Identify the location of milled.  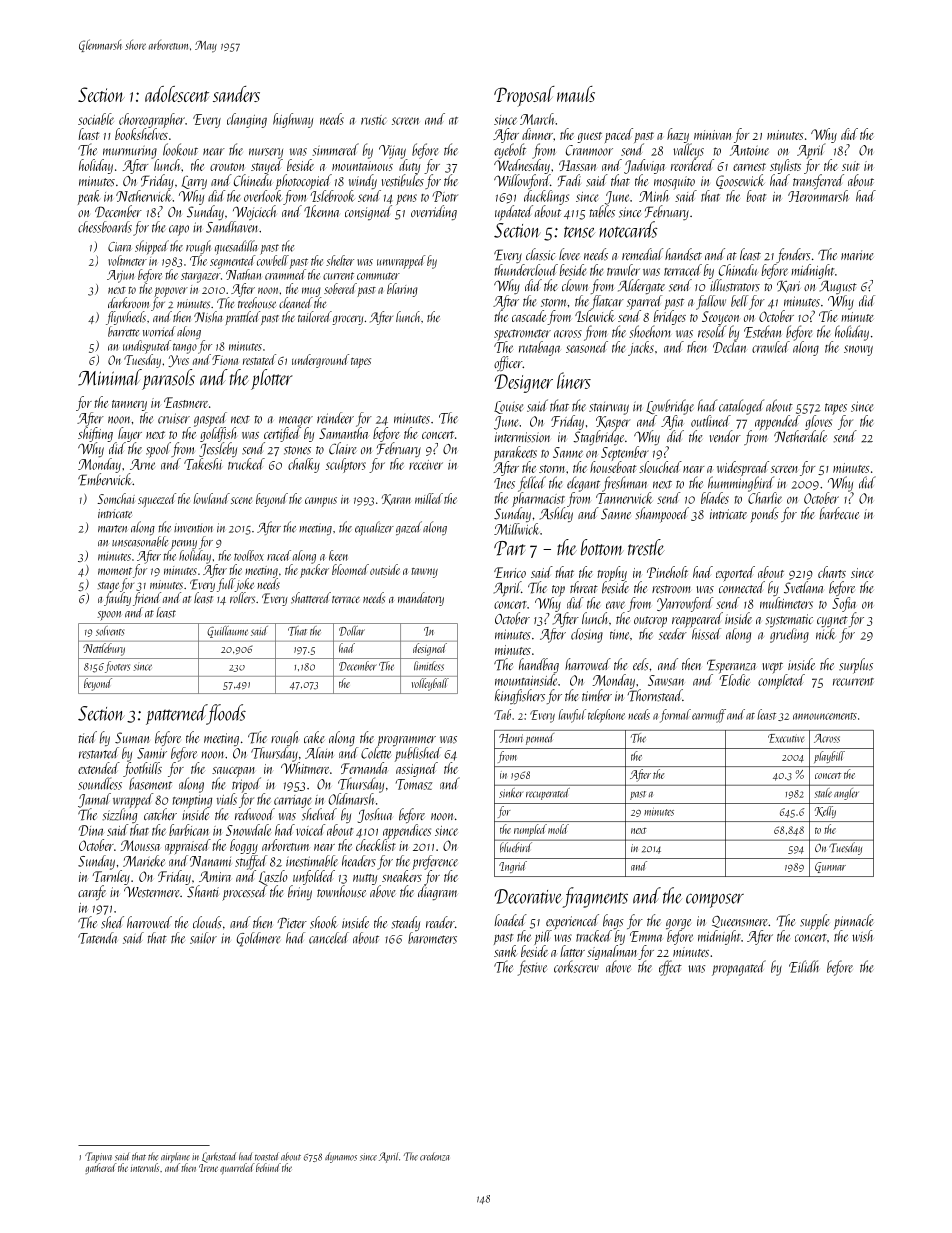
(429, 498).
